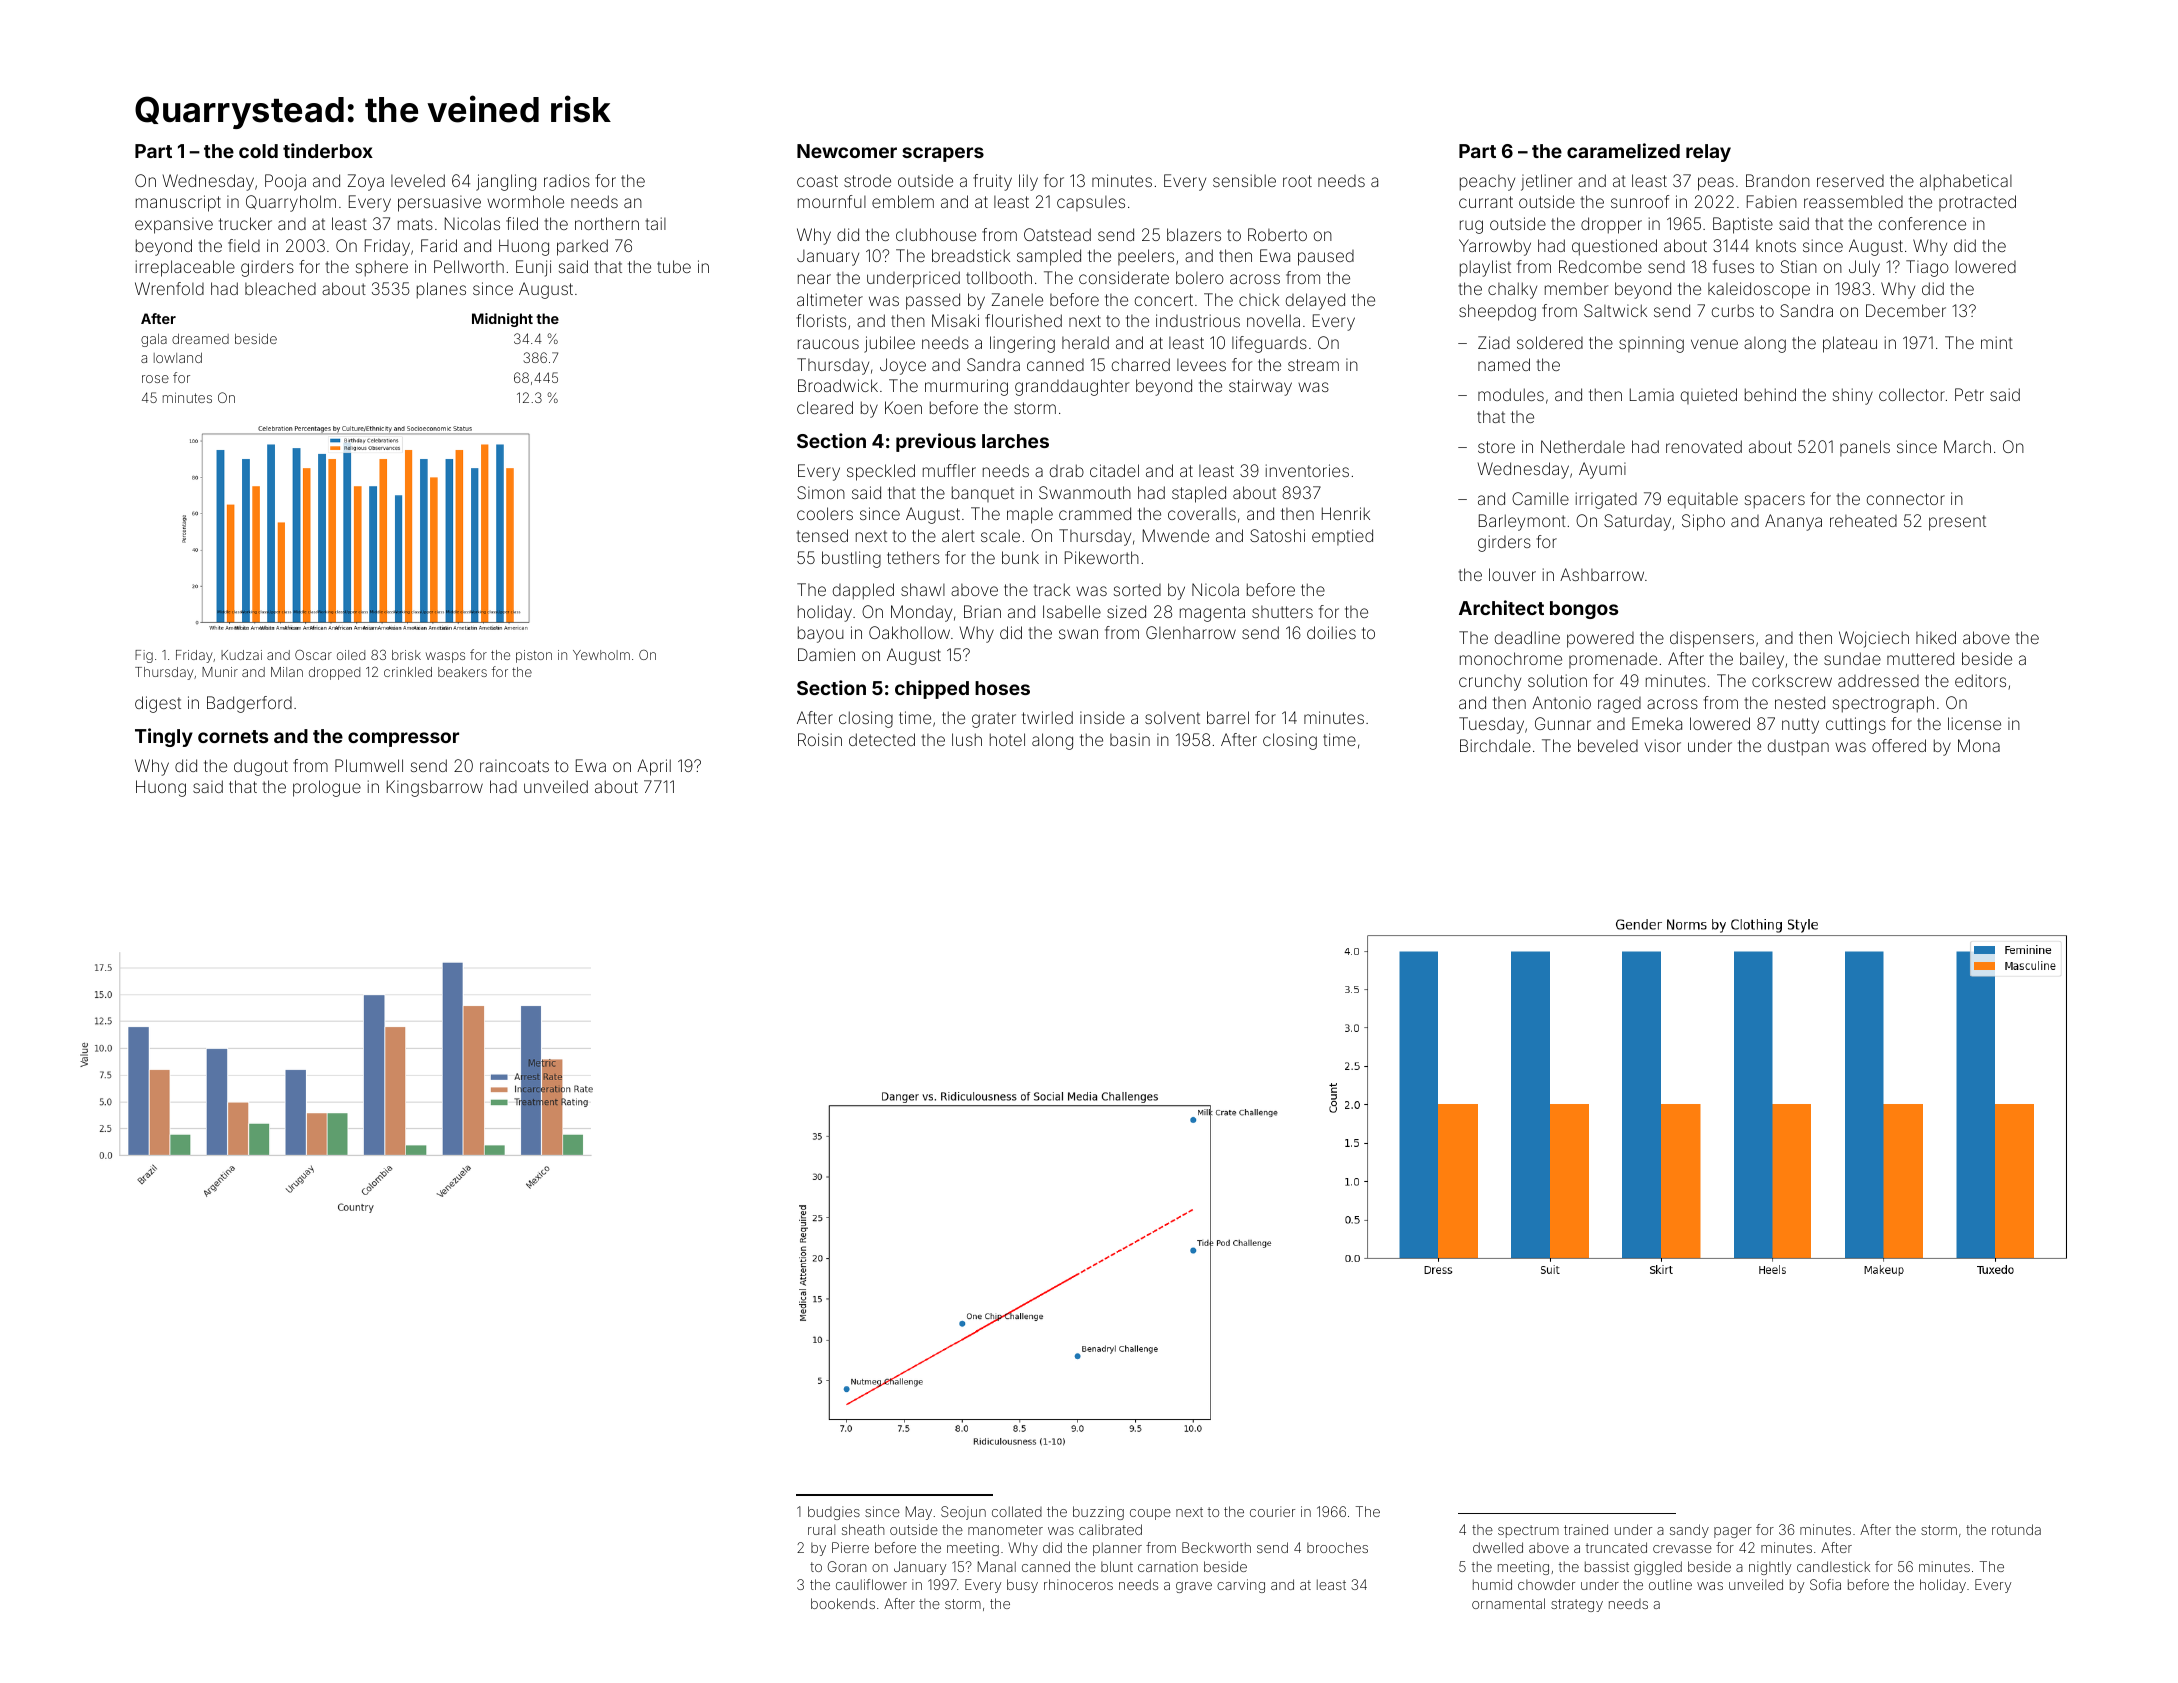 The width and height of the page is (2178, 1683). Describe the element at coordinates (1865, 448) in the page. I see `panels` at that location.
